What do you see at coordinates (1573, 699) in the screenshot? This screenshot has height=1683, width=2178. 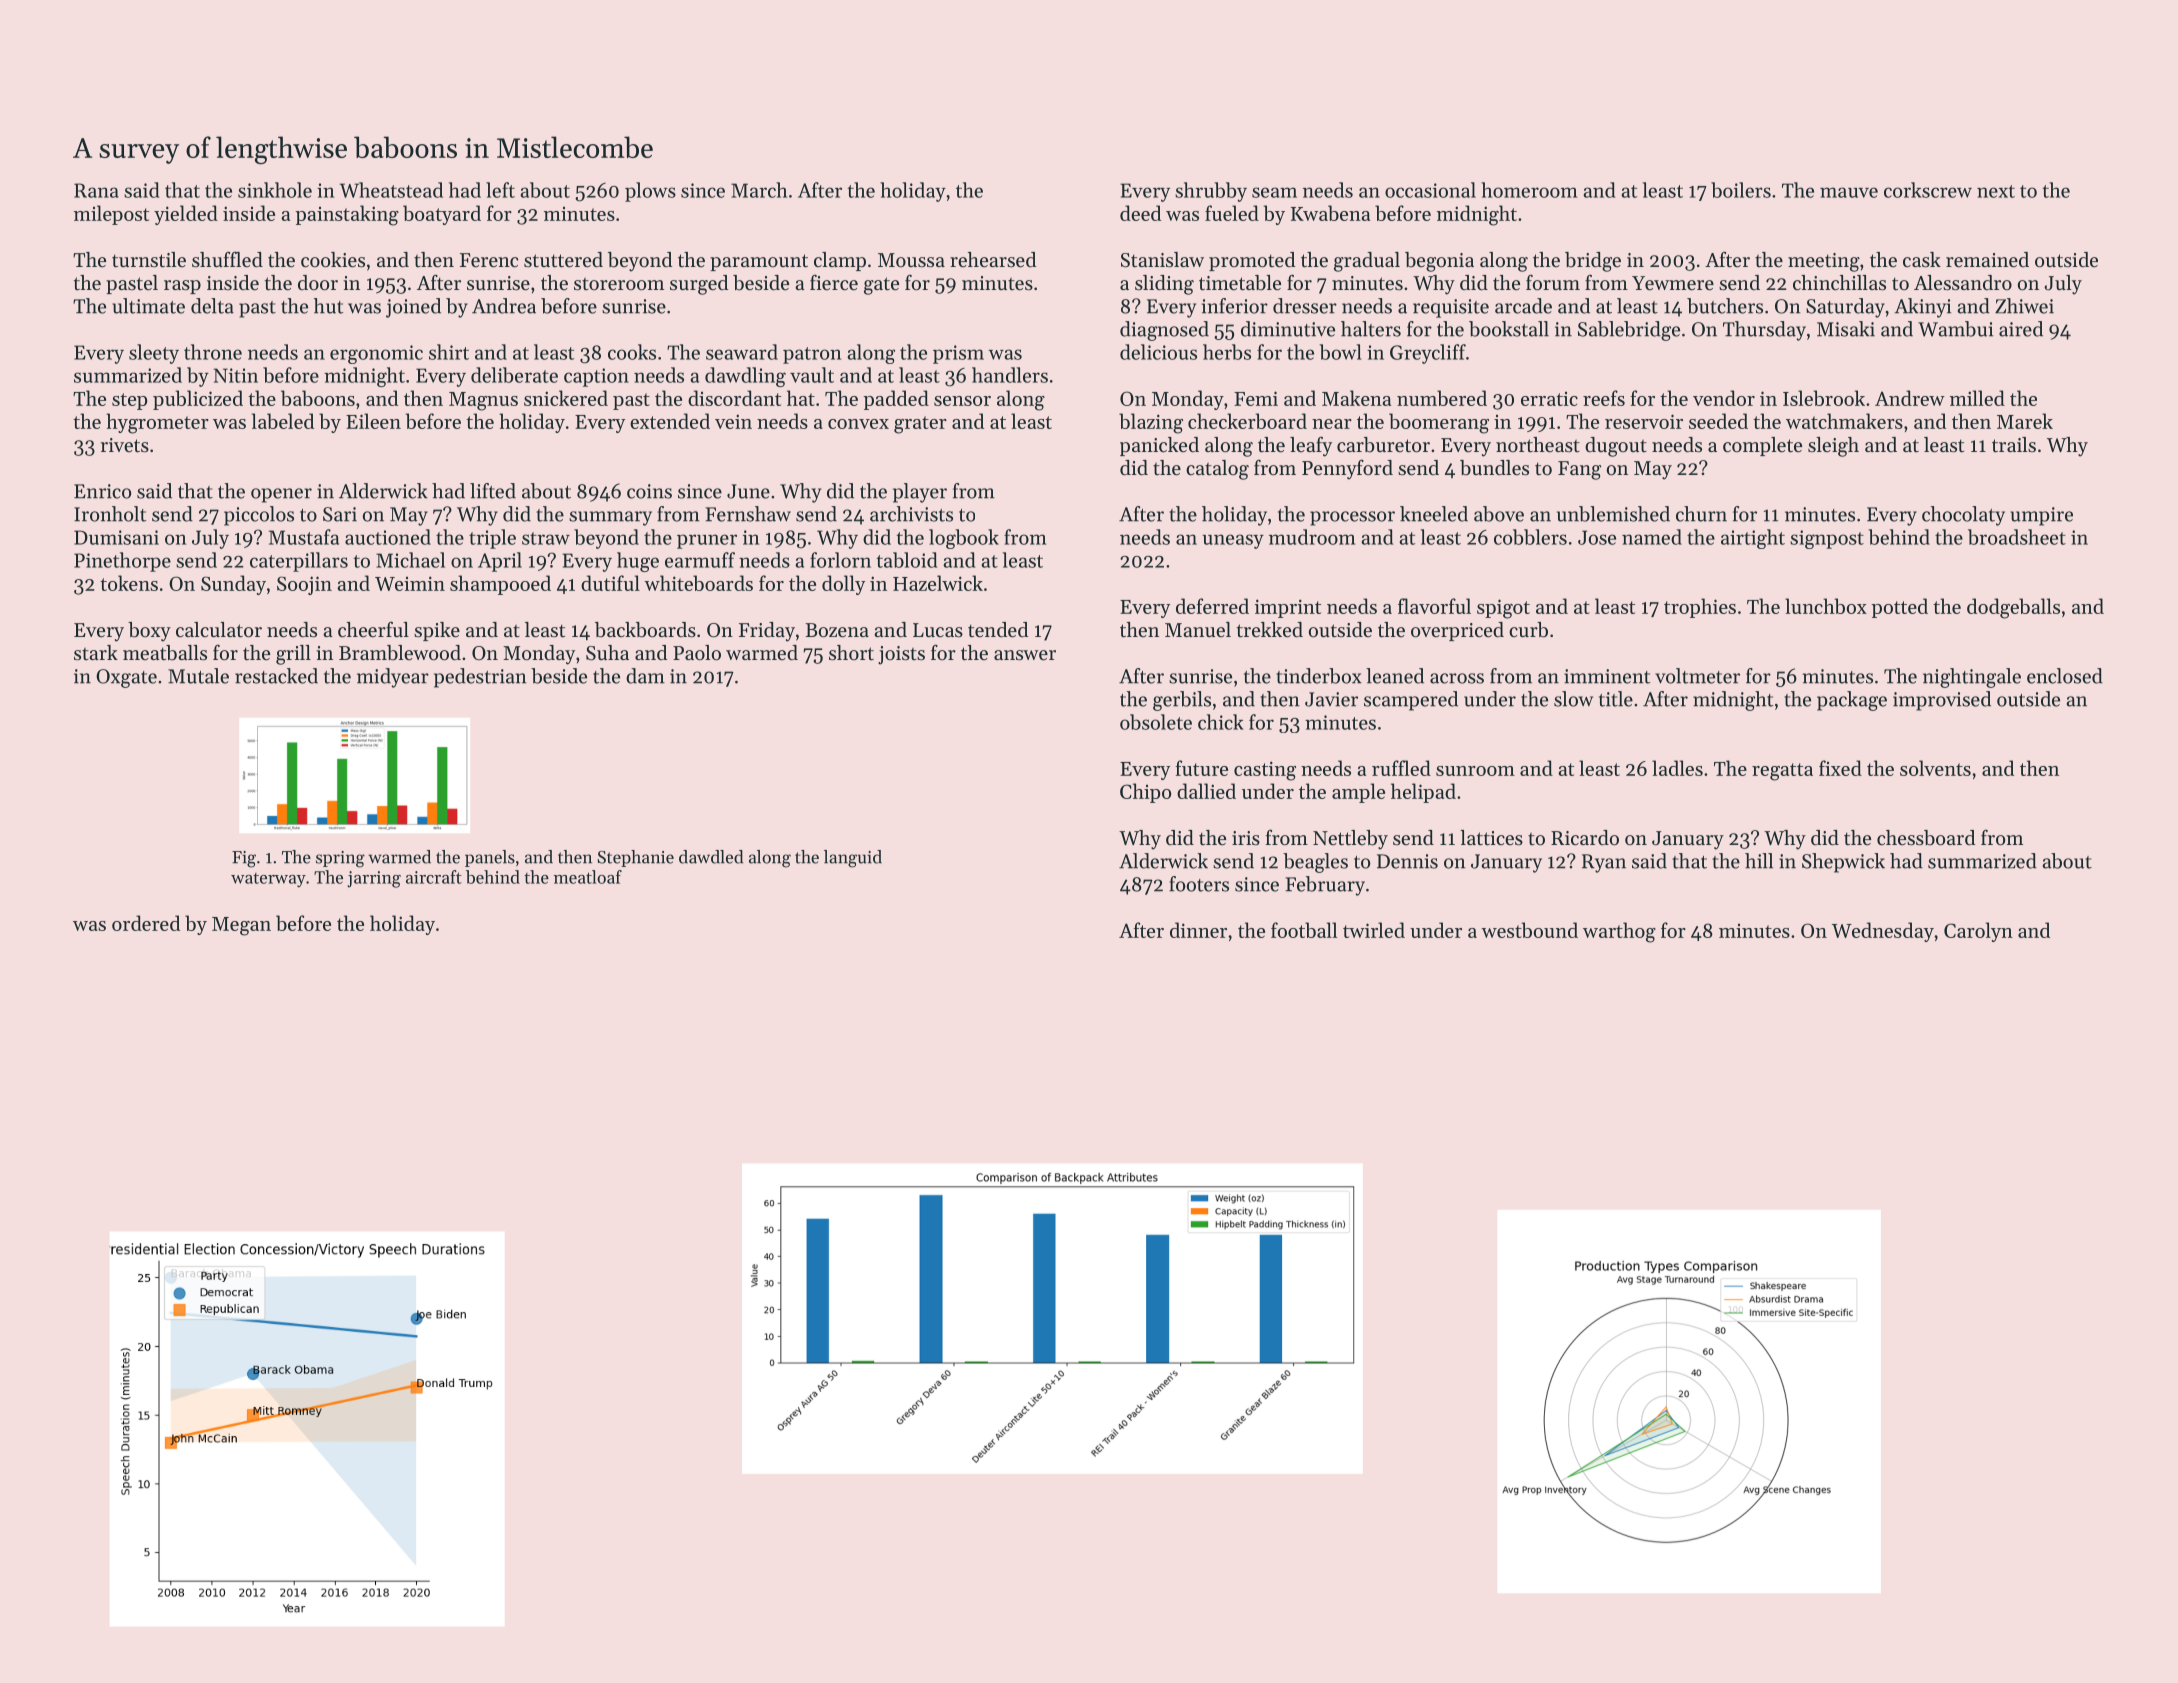 I see `slow` at bounding box center [1573, 699].
